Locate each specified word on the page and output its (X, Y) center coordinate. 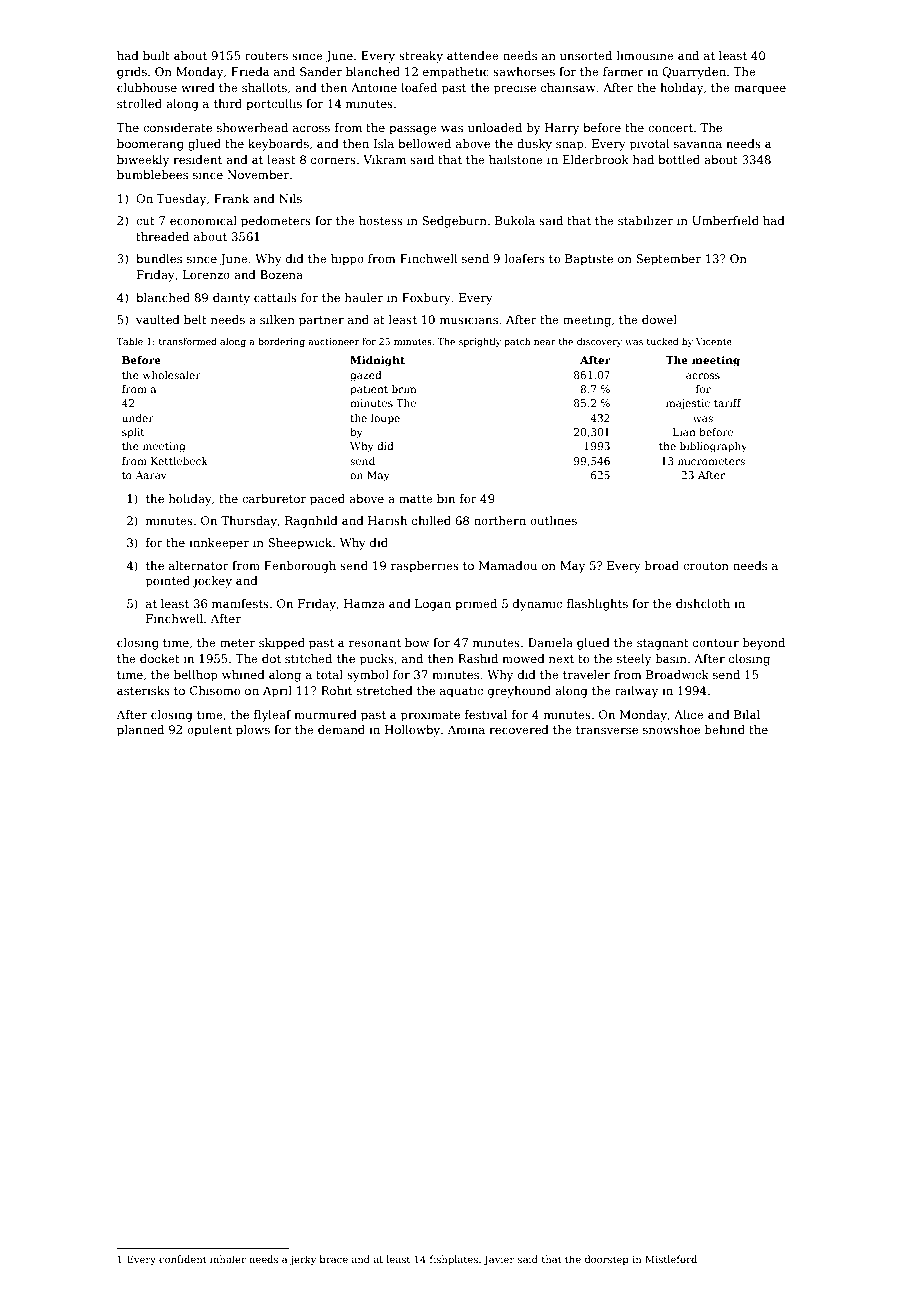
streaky (421, 57)
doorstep (607, 1260)
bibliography (713, 447)
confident (183, 1259)
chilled (431, 520)
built (156, 55)
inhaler (228, 1259)
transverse (607, 730)
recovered (519, 729)
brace (334, 1259)
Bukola (515, 220)
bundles (159, 258)
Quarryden (694, 73)
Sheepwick (300, 544)
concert (670, 128)
